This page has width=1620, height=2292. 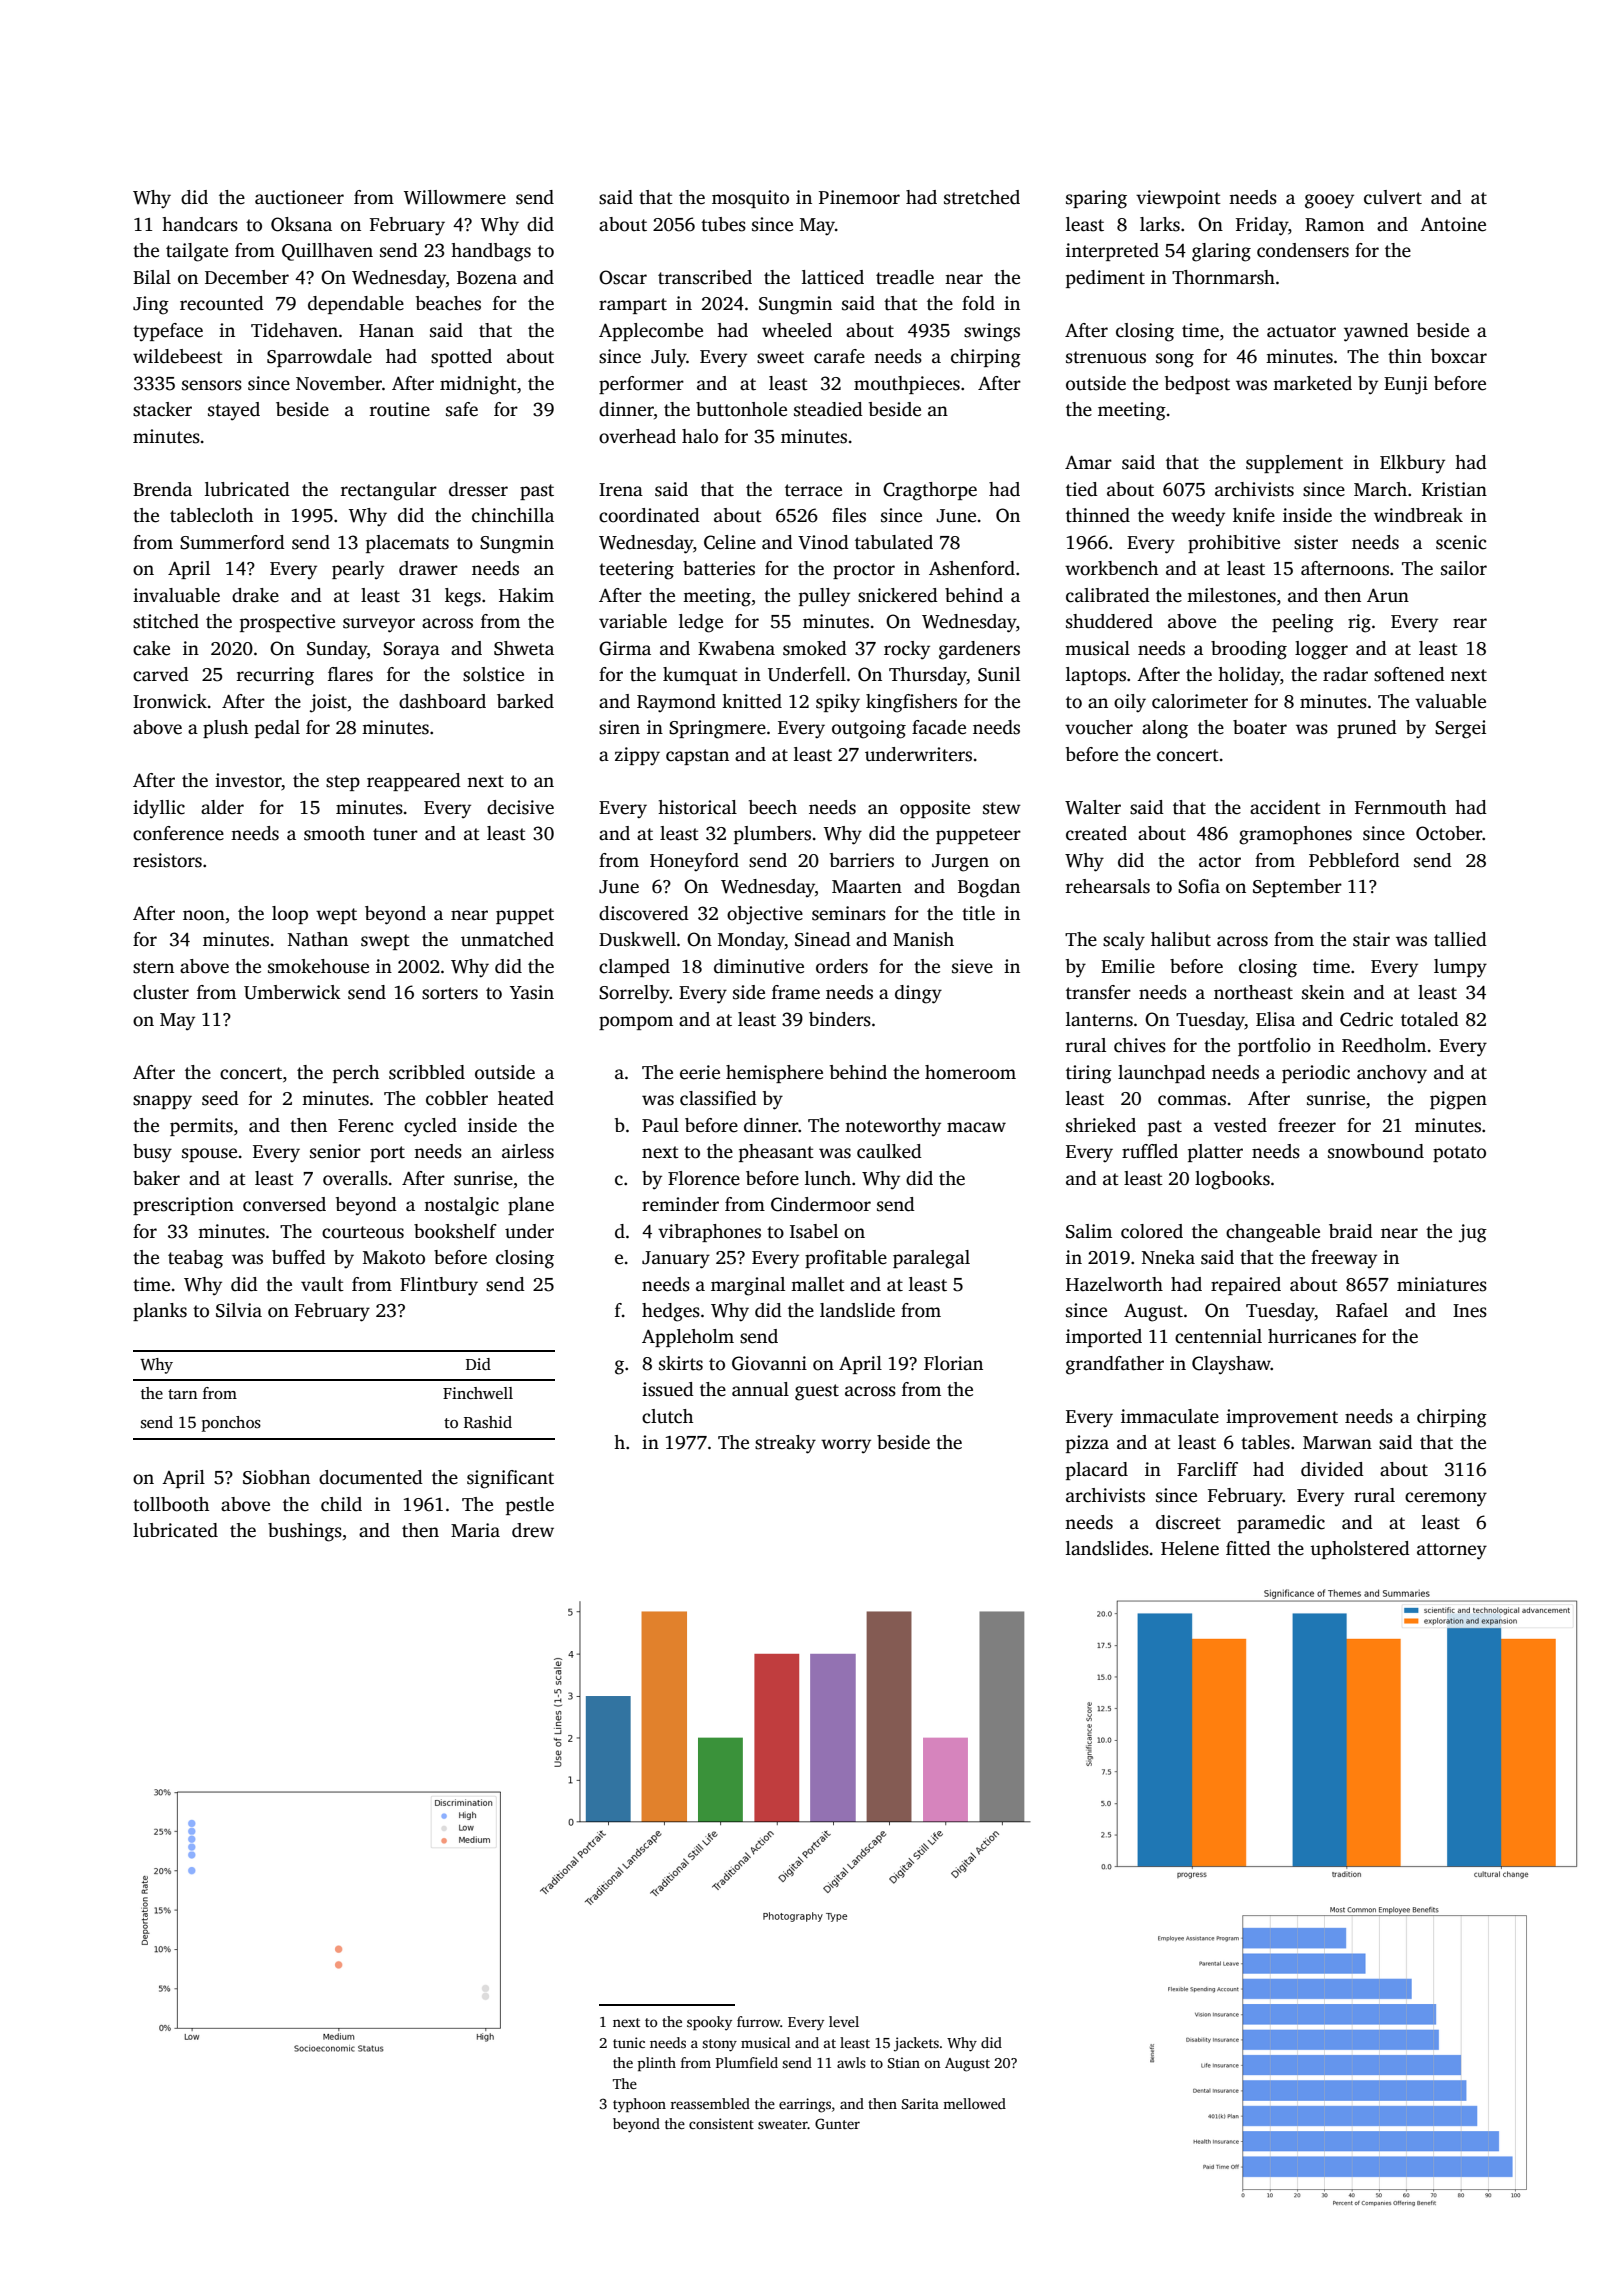 What do you see at coordinates (721, 2123) in the page?
I see `consistent` at bounding box center [721, 2123].
